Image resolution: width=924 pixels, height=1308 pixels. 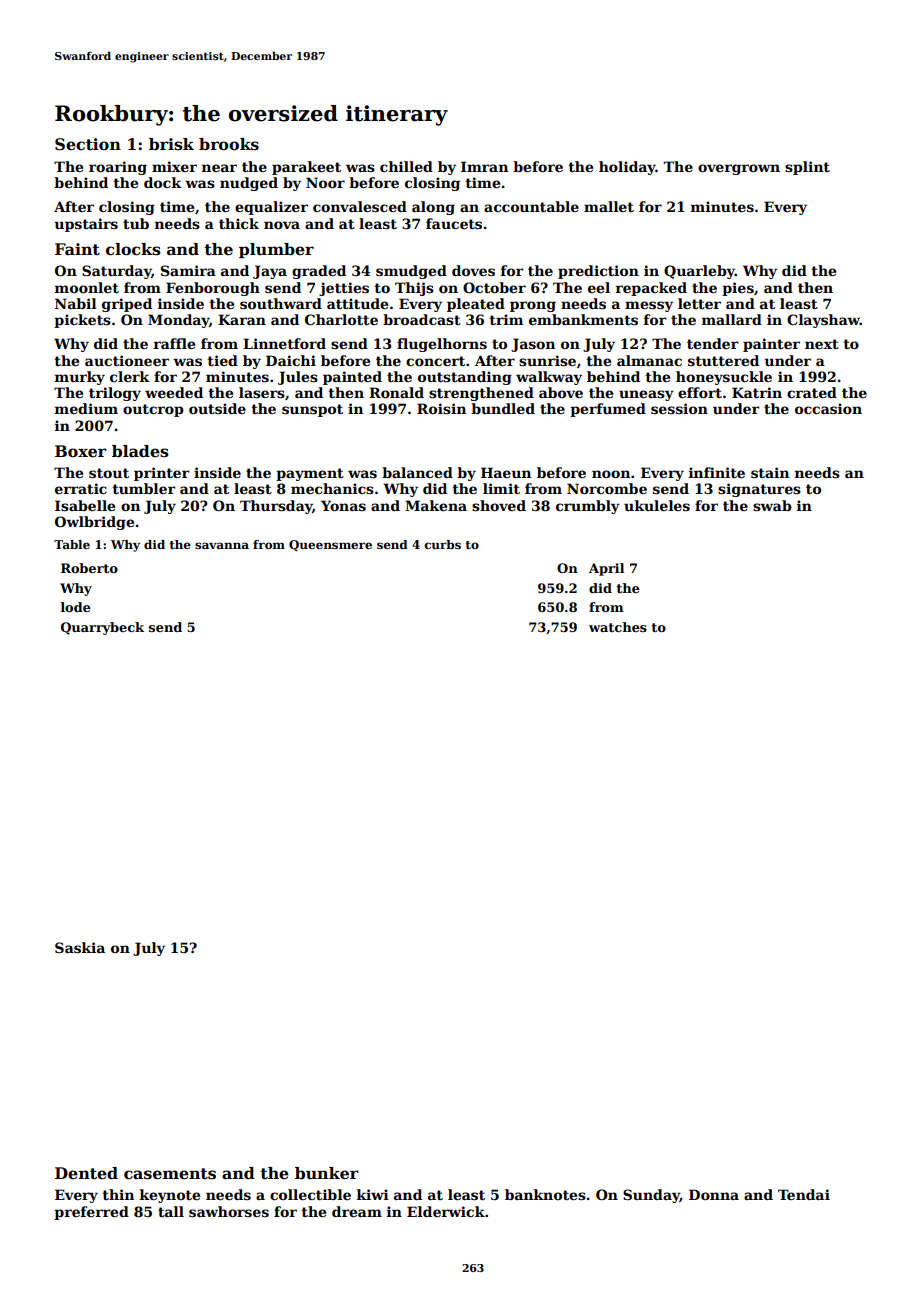 What do you see at coordinates (473, 270) in the screenshot?
I see `doves` at bounding box center [473, 270].
